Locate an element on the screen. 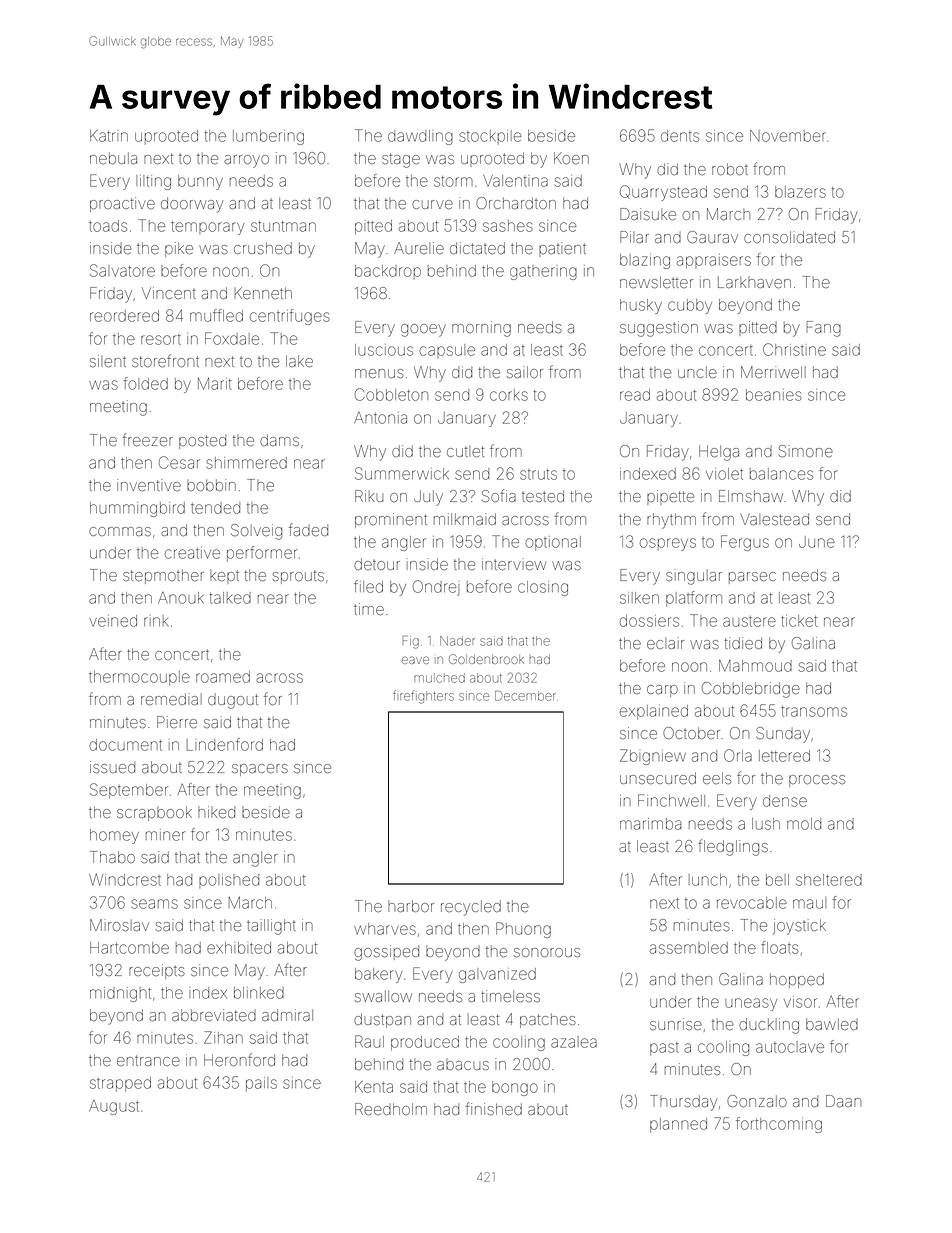 This screenshot has width=952, height=1233. November is located at coordinates (788, 136).
